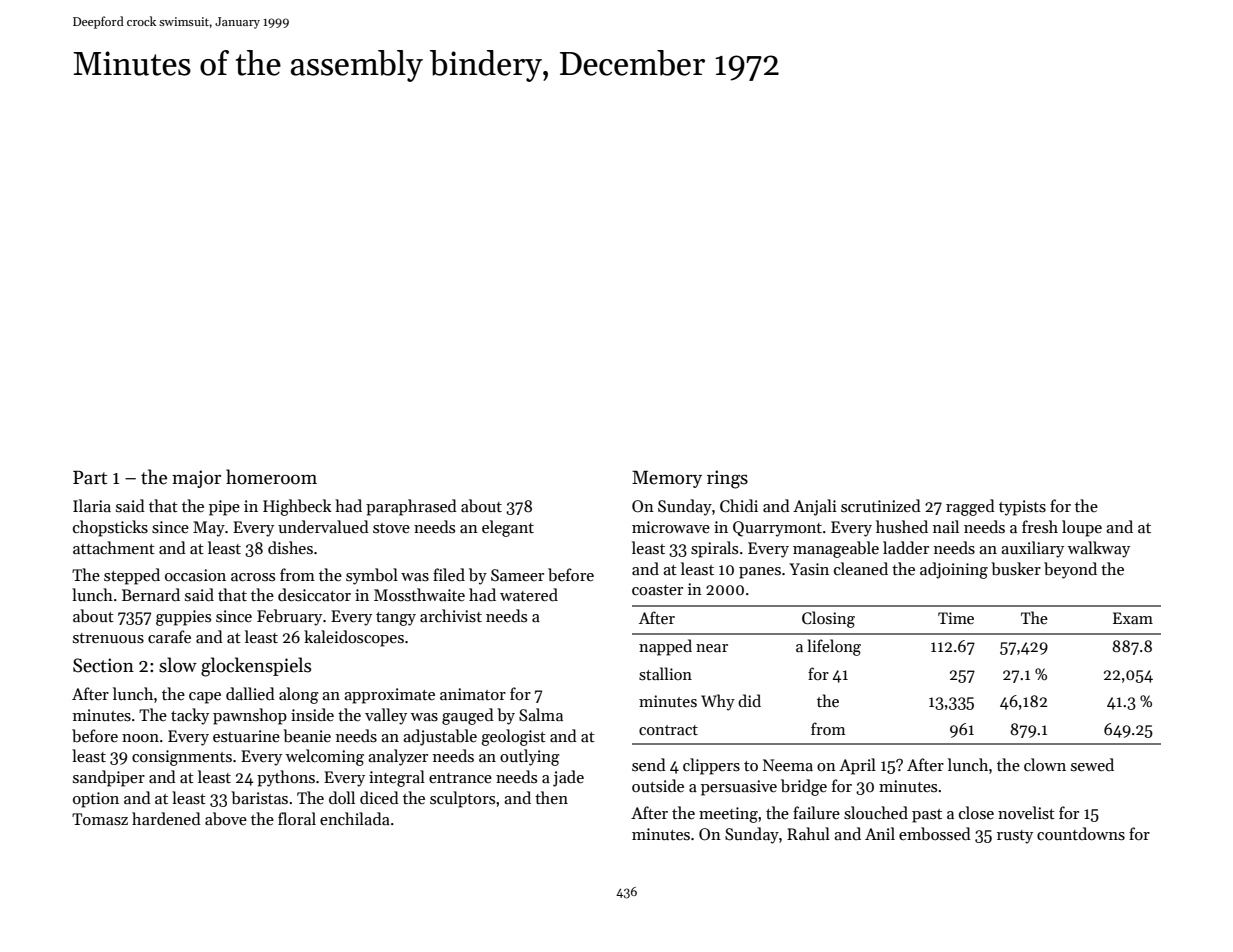 The height and width of the image is (952, 1233). What do you see at coordinates (760, 573) in the image?
I see `panes` at bounding box center [760, 573].
